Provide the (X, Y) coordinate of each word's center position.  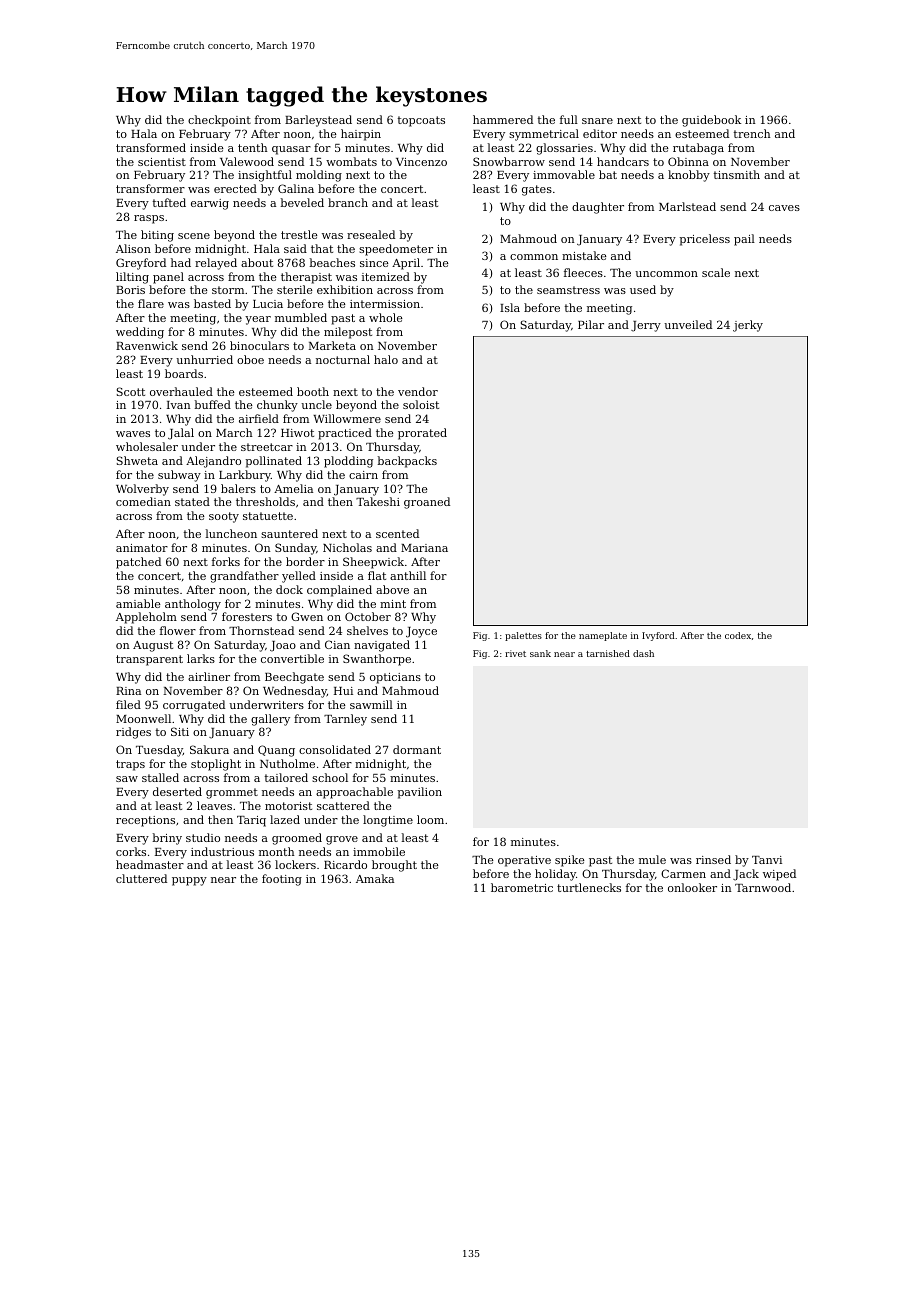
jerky (748, 326)
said (295, 248)
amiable (138, 603)
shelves (367, 630)
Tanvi (767, 860)
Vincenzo (421, 162)
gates (537, 190)
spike (570, 861)
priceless (704, 240)
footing (282, 880)
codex (738, 635)
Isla (510, 307)
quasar (291, 150)
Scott (131, 391)
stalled (160, 777)
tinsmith (736, 174)
